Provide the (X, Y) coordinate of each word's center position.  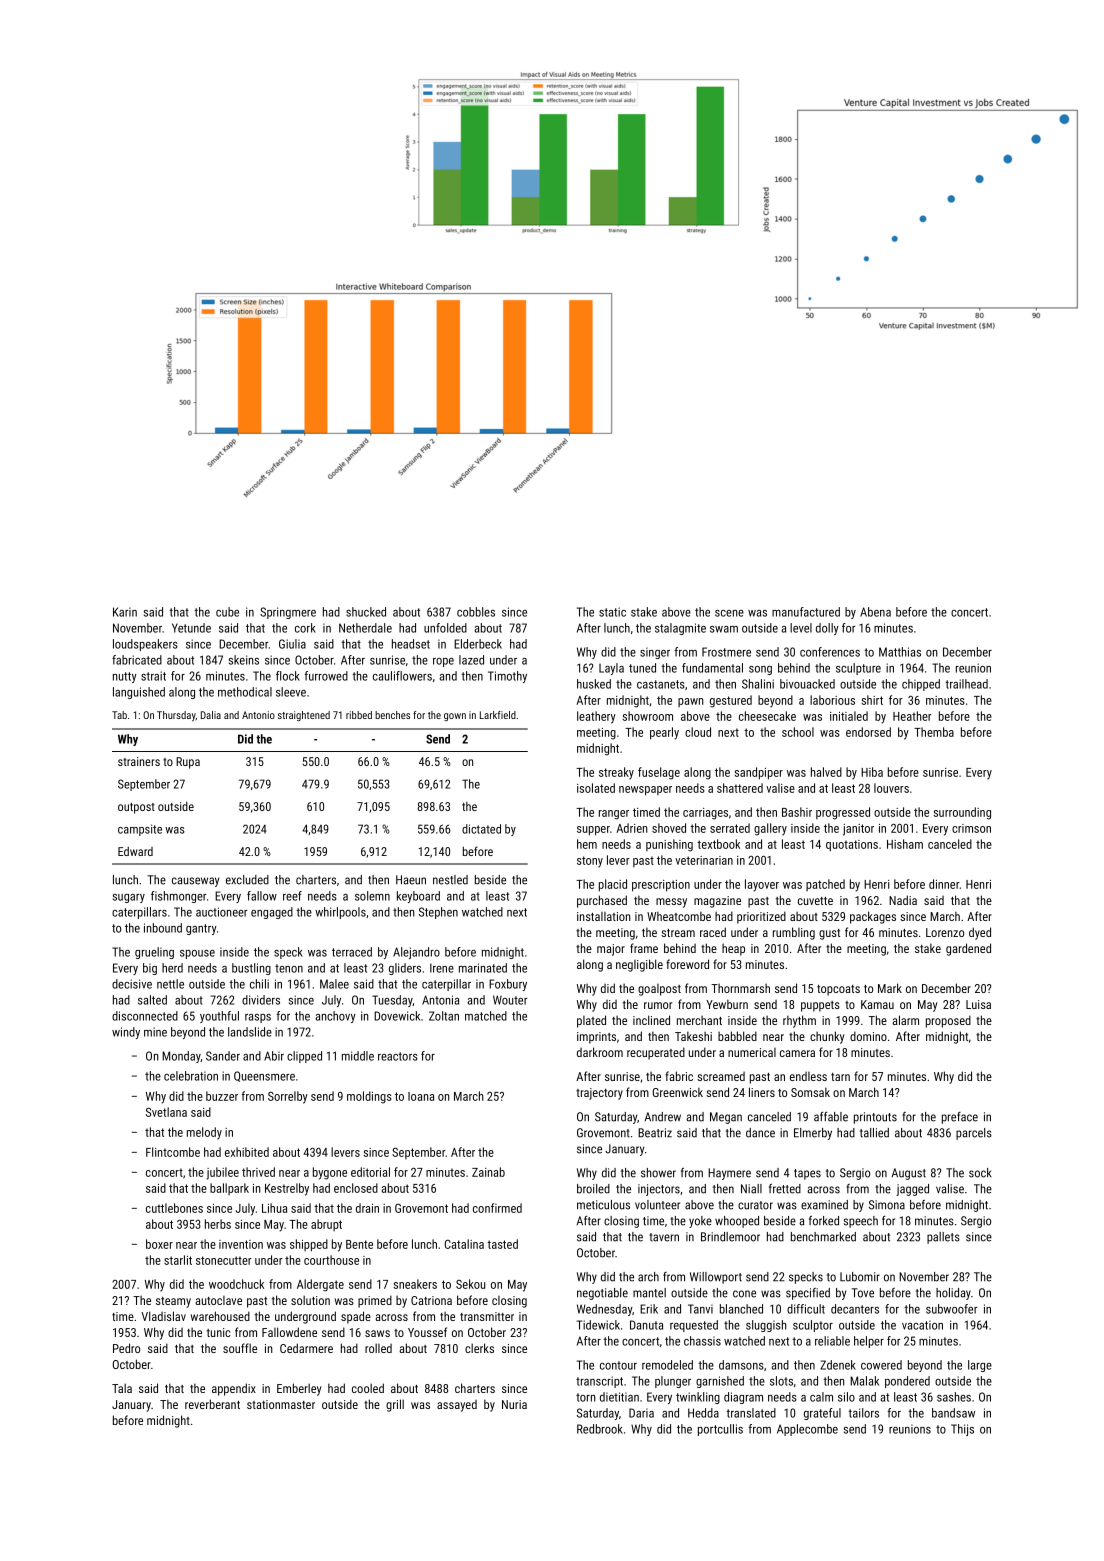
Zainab (488, 1172)
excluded (247, 880)
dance (760, 1133)
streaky (616, 773)
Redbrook (600, 1429)
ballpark (229, 1189)
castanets (661, 684)
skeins (244, 660)
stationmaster (281, 1404)
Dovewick (397, 1016)
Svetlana (166, 1112)
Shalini (758, 684)
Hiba (872, 772)
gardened (968, 949)
